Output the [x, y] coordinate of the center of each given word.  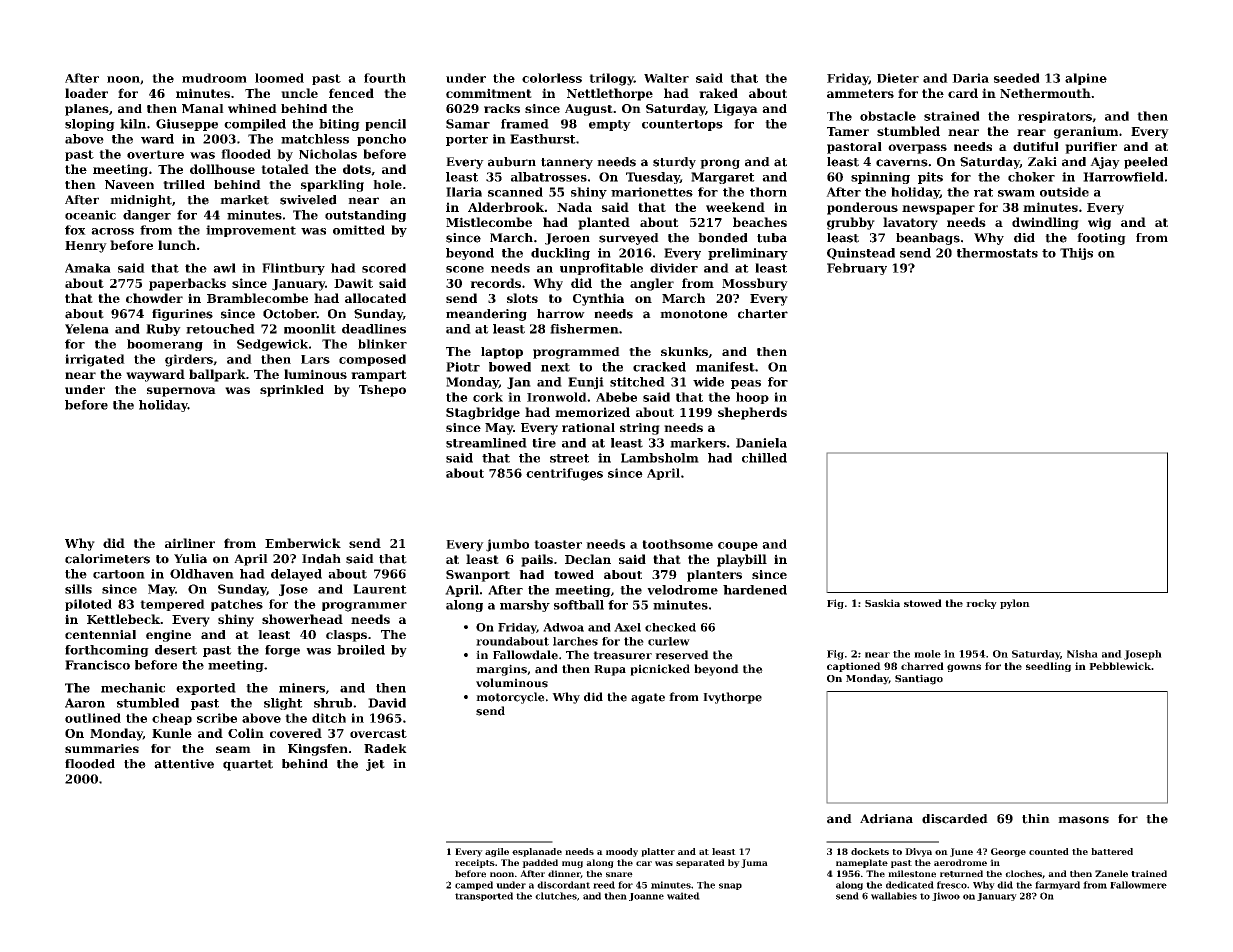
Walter [666, 78]
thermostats [997, 253]
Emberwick [303, 543]
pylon [1015, 604]
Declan [588, 559]
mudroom [214, 78]
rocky [981, 604]
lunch [177, 245]
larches [575, 641]
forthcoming [107, 651]
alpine [1086, 79]
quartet [248, 765]
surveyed [629, 239]
